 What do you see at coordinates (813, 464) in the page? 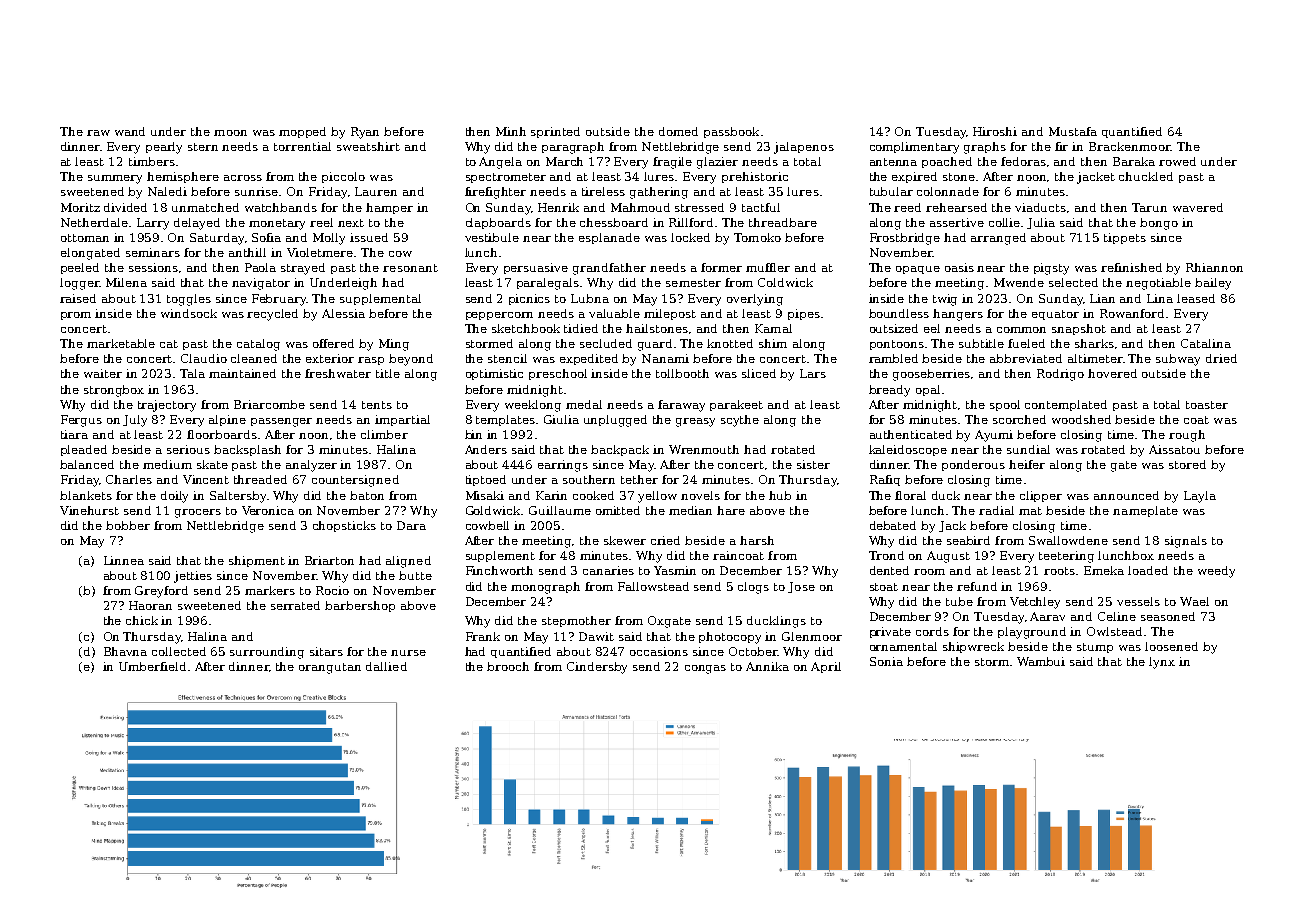
I see `sister` at bounding box center [813, 464].
